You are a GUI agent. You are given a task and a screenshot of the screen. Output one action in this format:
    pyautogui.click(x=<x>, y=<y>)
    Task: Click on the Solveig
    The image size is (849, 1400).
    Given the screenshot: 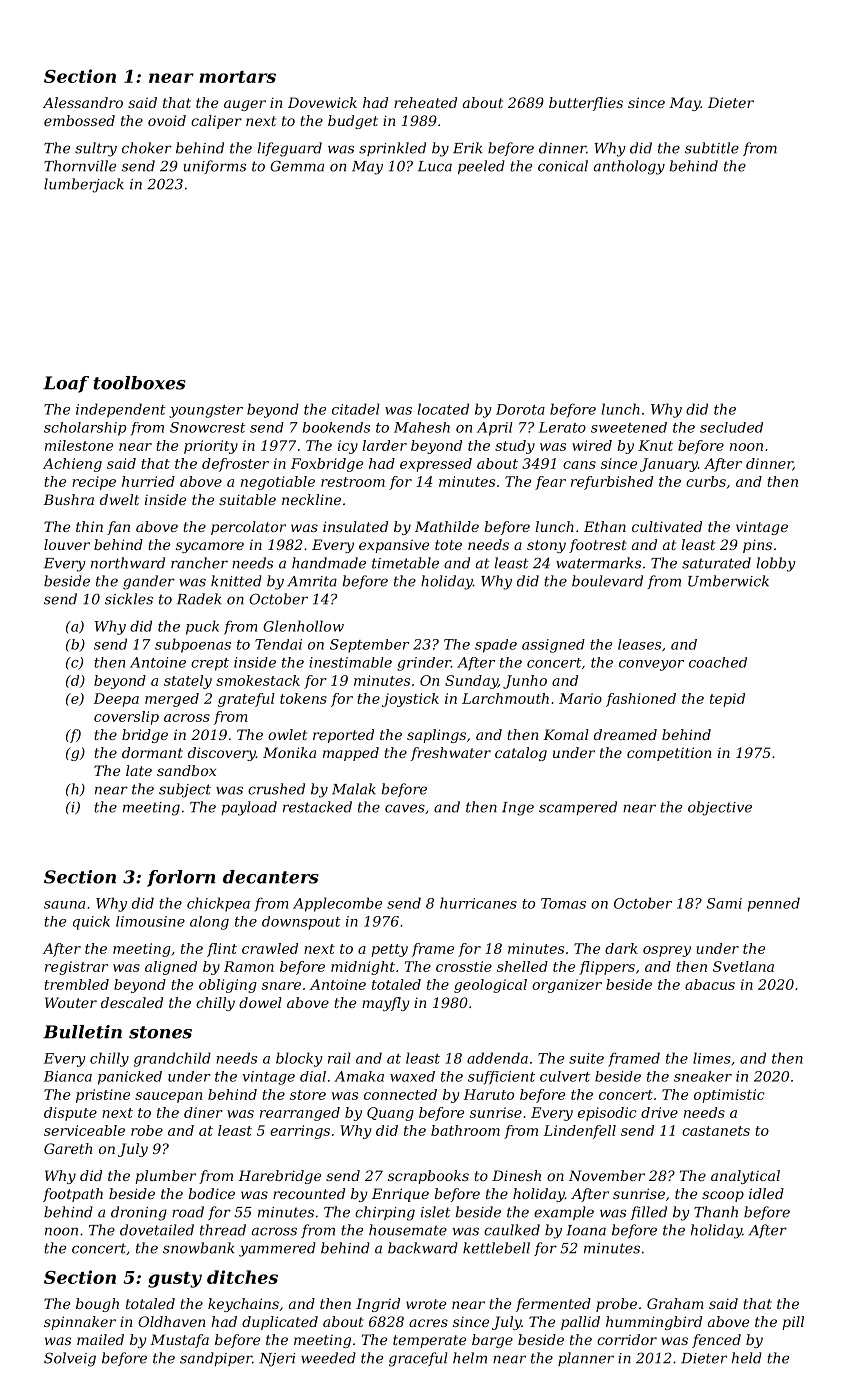 What is the action you would take?
    pyautogui.click(x=70, y=1359)
